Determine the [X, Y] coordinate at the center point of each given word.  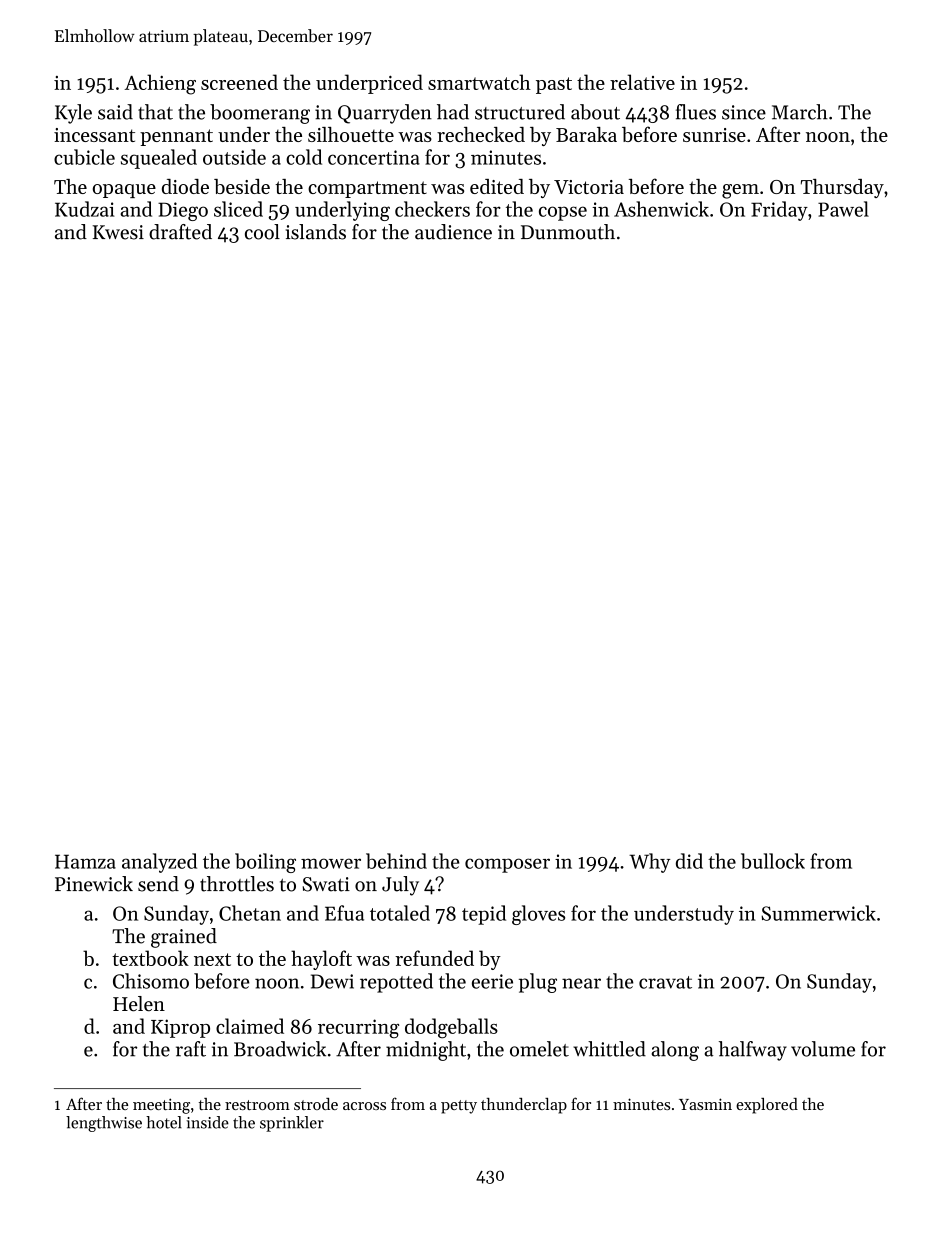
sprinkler [292, 1124]
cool [262, 232]
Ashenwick [661, 209]
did [689, 861]
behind [396, 861]
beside [242, 186]
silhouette [351, 134]
